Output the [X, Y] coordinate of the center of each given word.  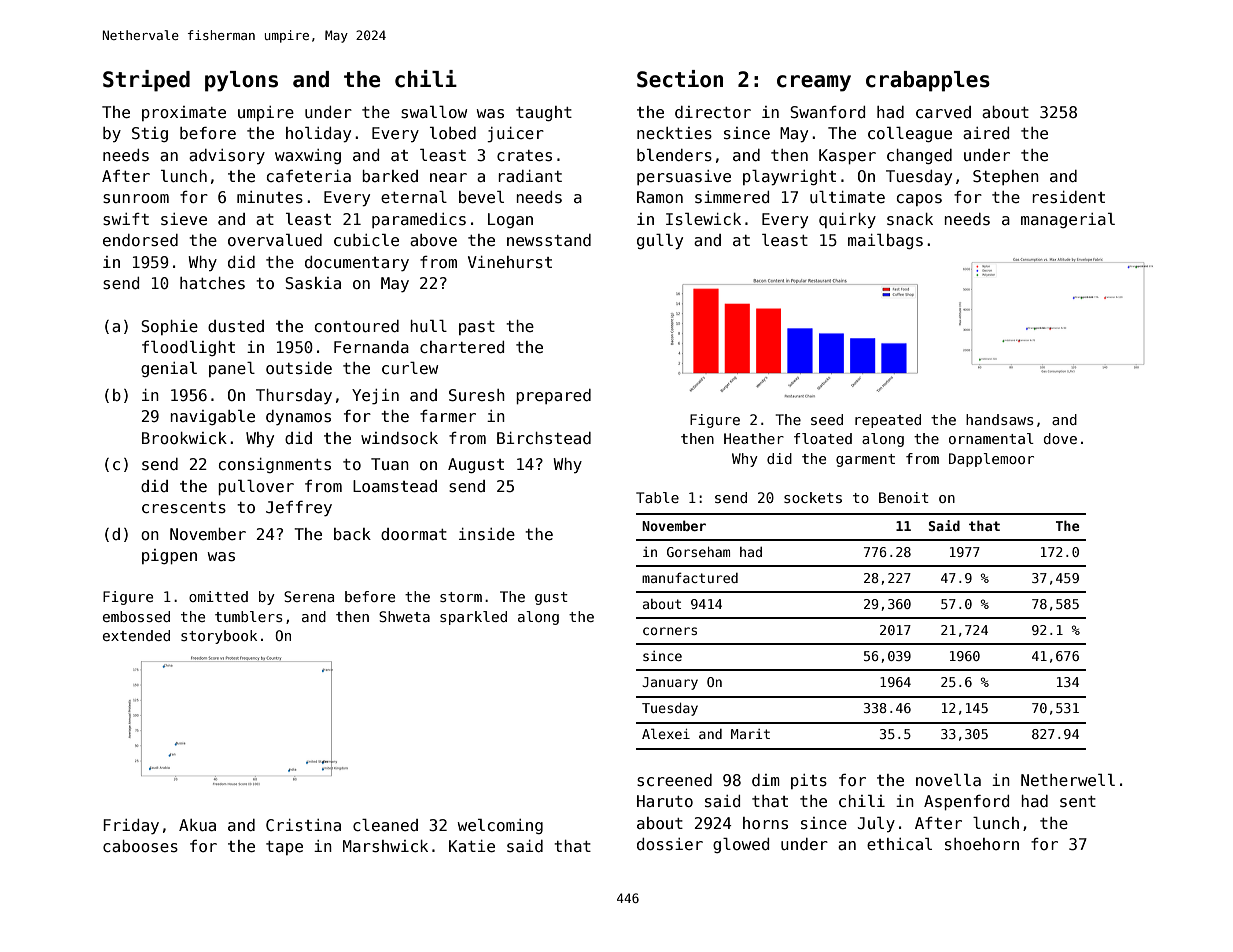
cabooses [140, 846]
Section [680, 79]
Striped [146, 81]
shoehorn [982, 844]
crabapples [928, 81]
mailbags [885, 241]
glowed [741, 845]
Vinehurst [510, 262]
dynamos [298, 417]
